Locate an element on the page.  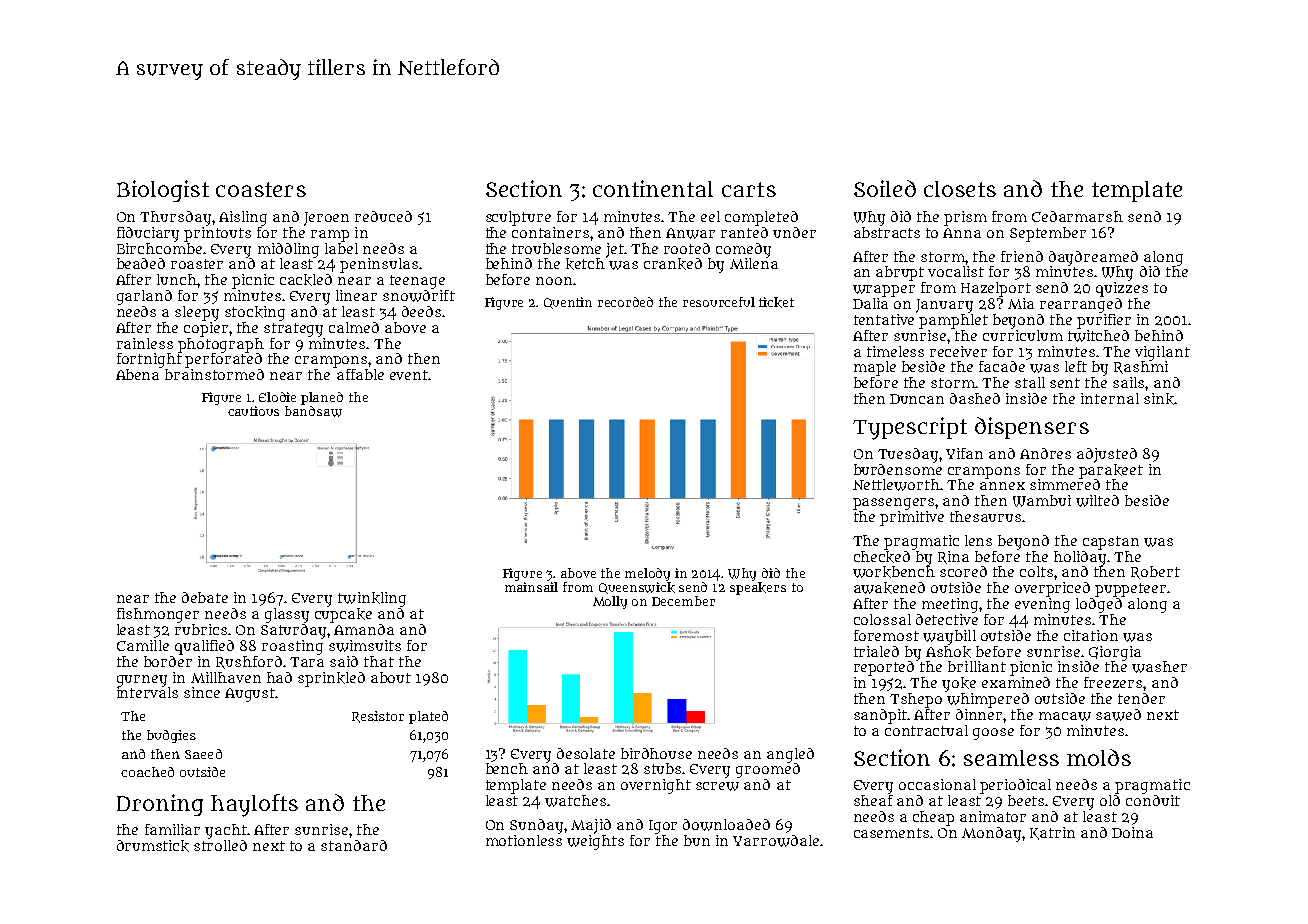
adjusted is located at coordinates (1107, 455).
